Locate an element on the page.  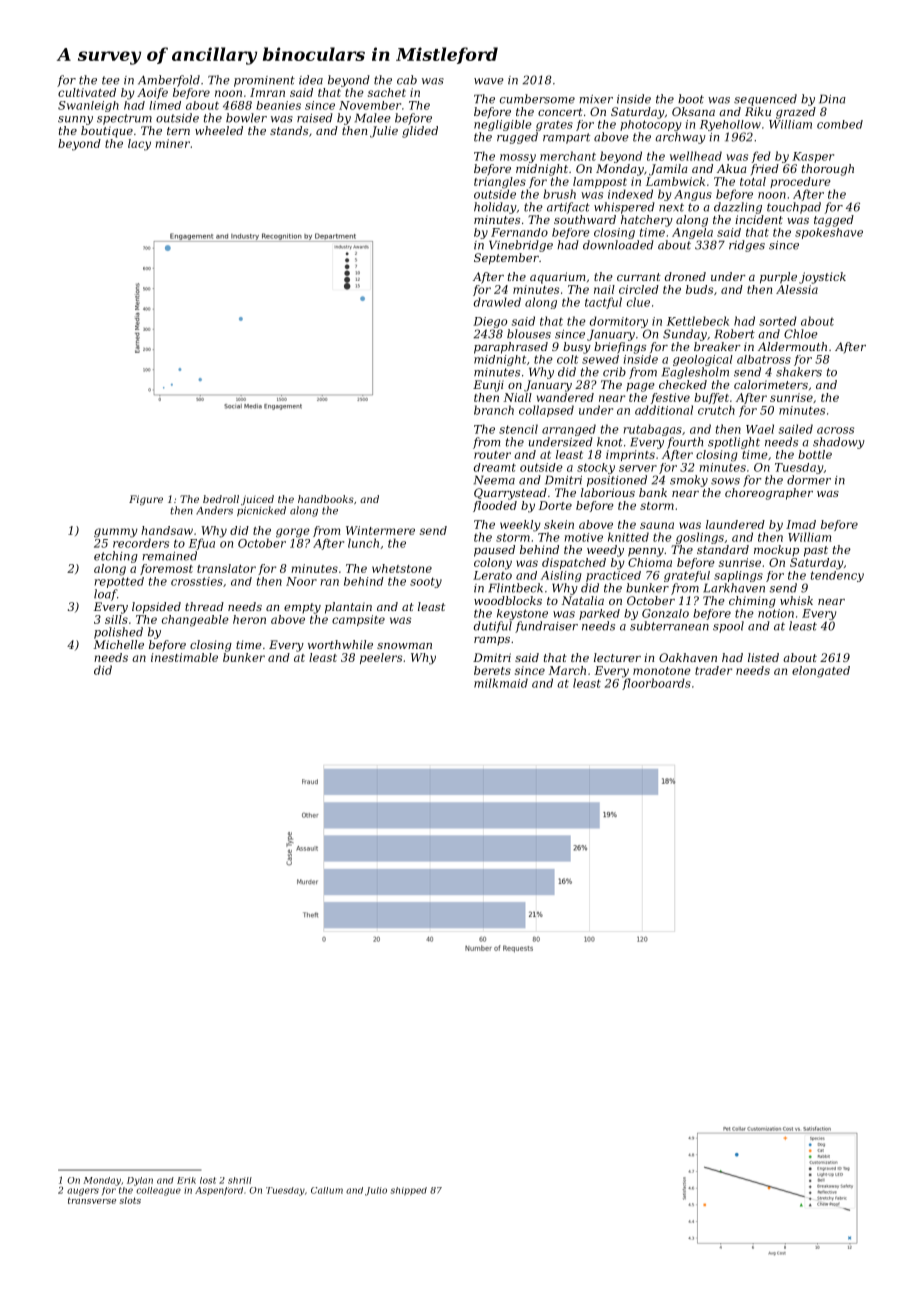
augers is located at coordinates (83, 1192).
